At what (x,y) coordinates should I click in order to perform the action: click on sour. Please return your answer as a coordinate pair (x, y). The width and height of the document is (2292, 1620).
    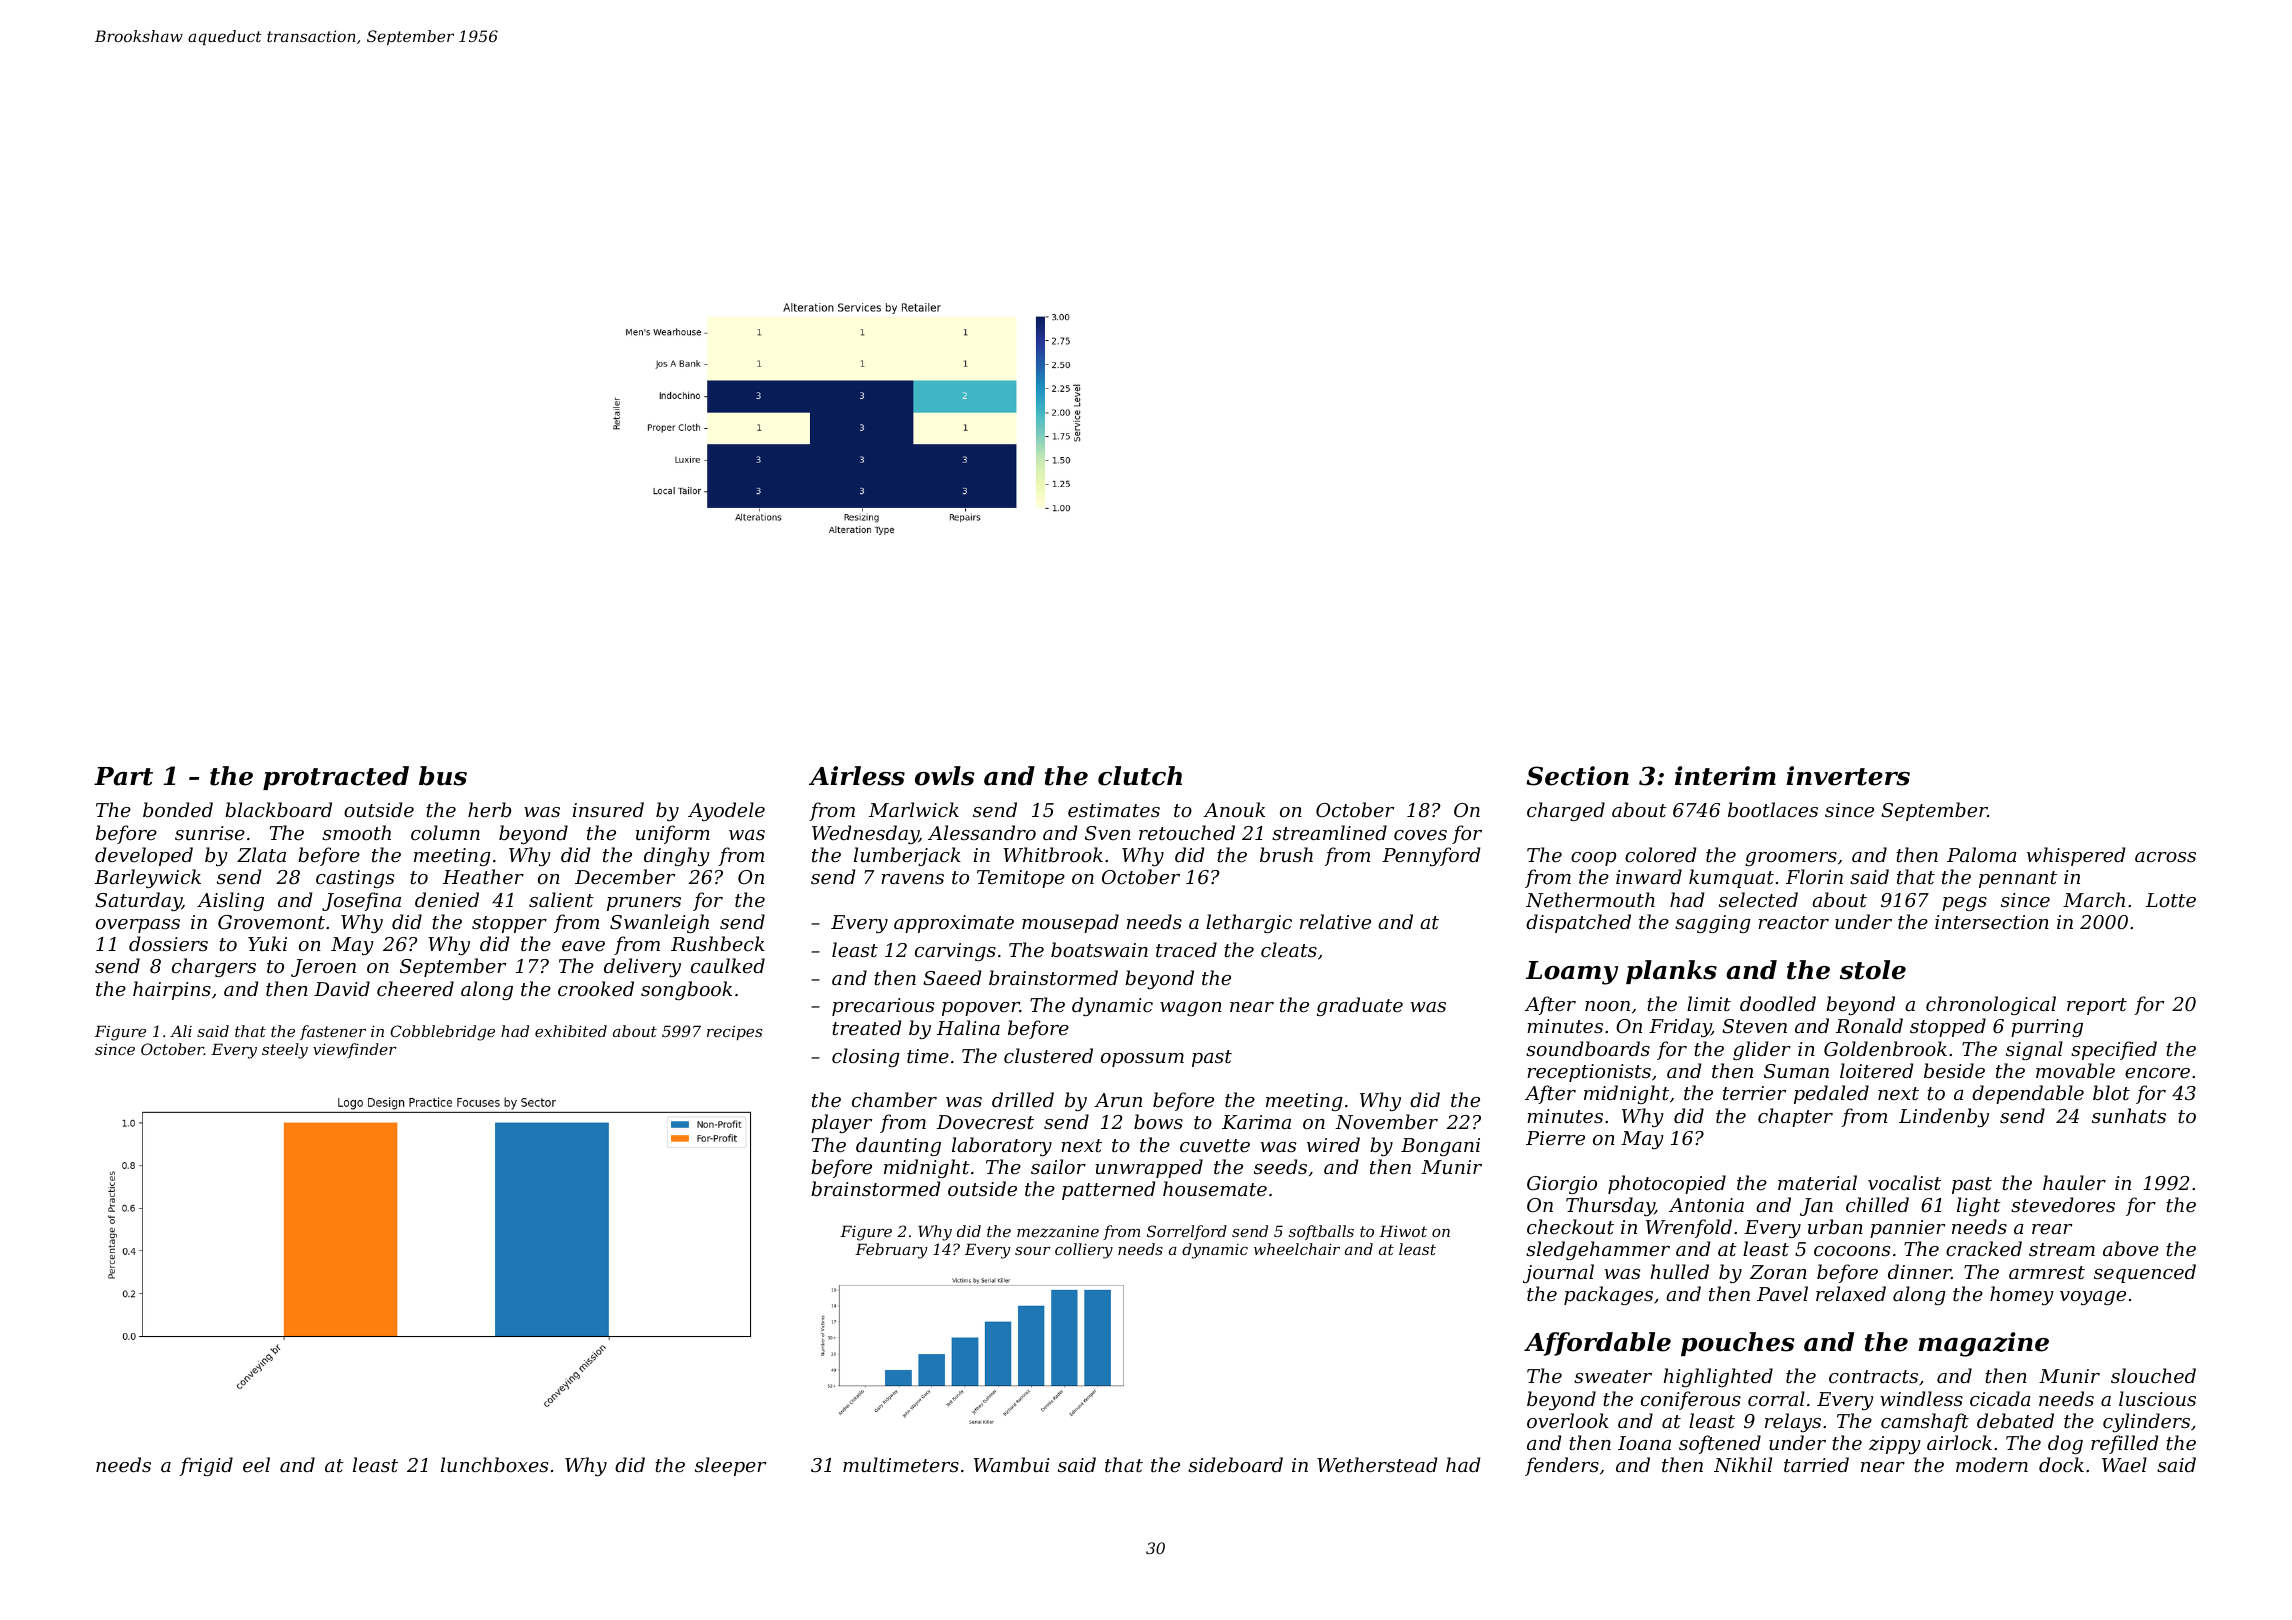
    Looking at the image, I should click on (1033, 1251).
